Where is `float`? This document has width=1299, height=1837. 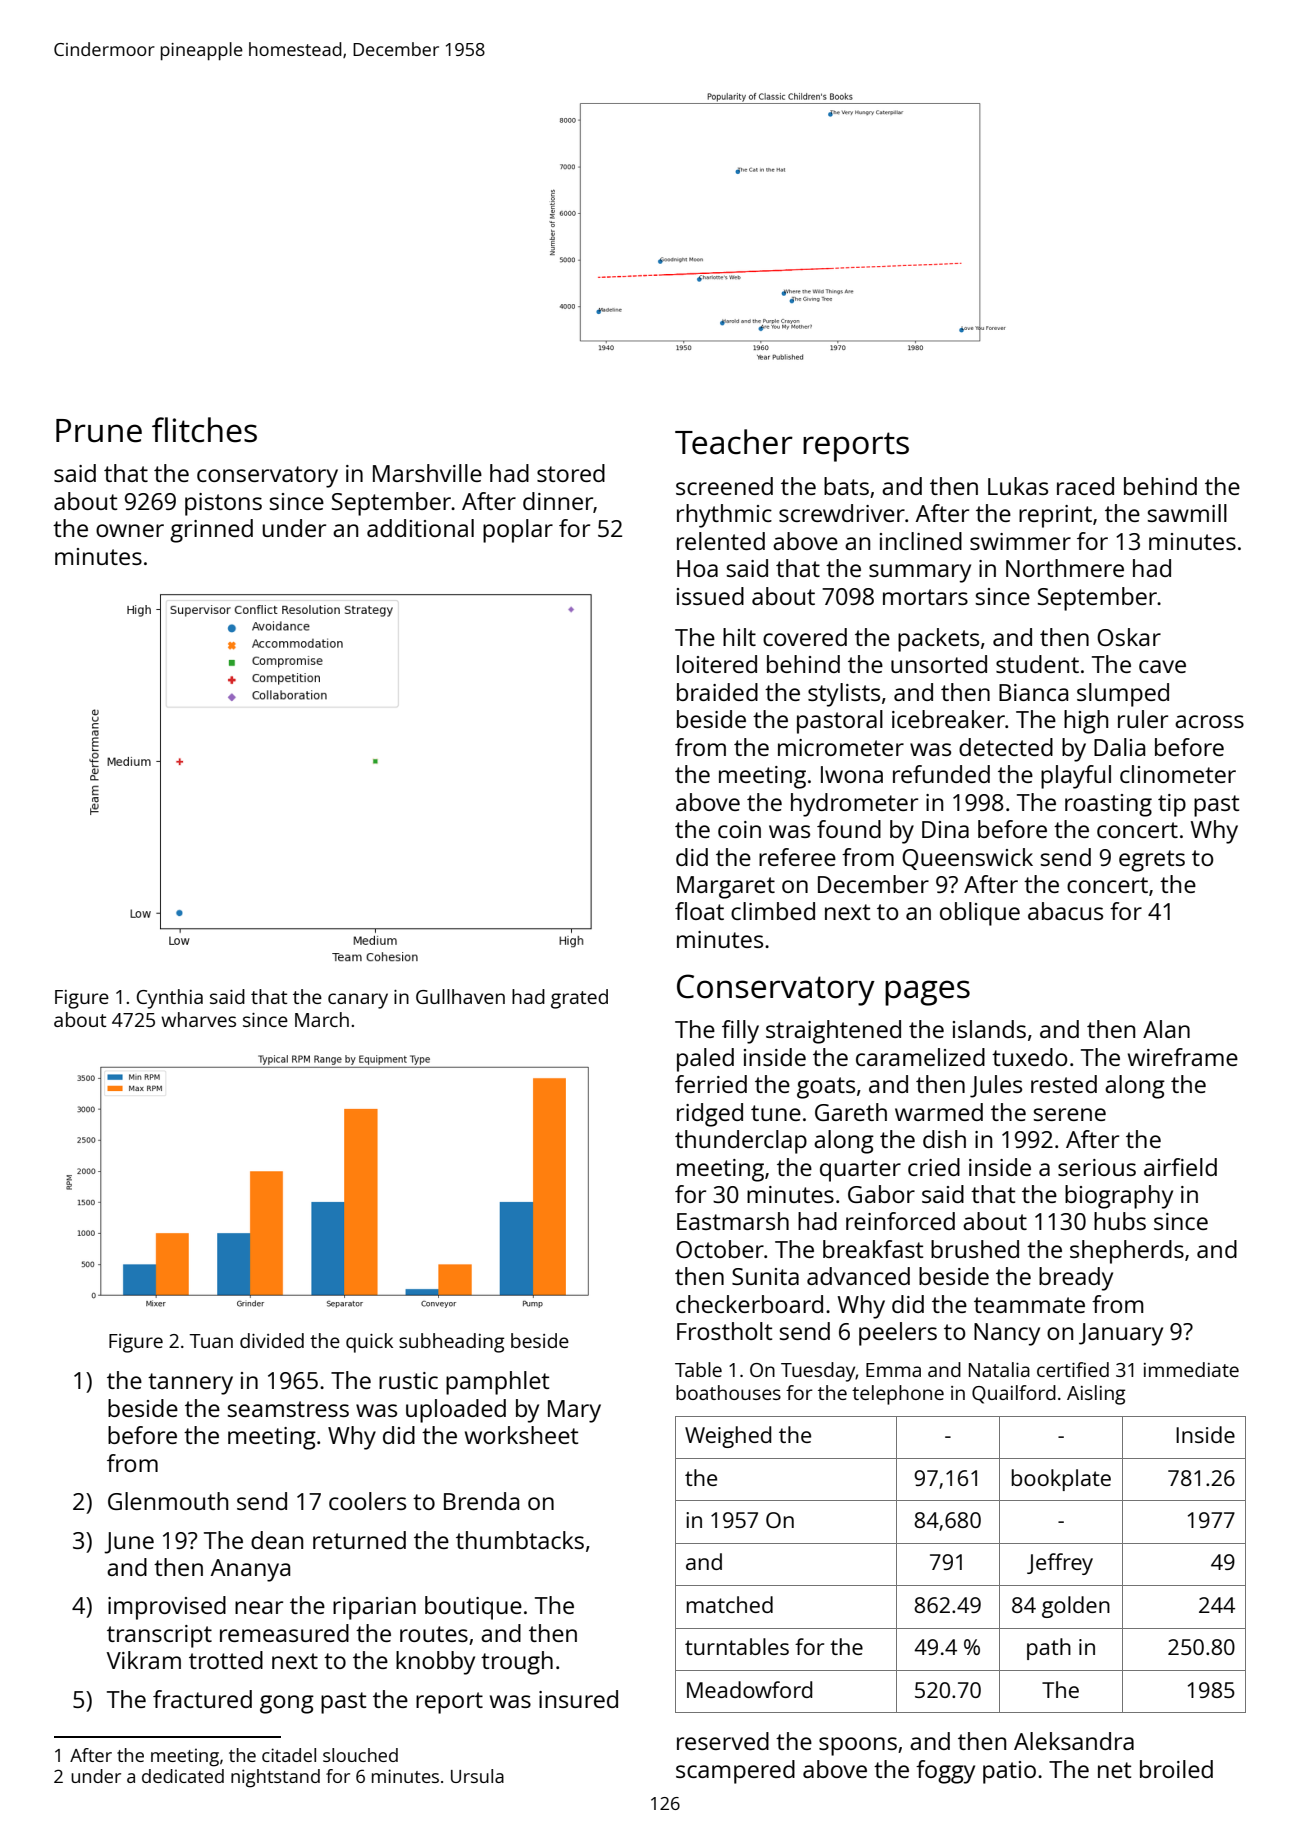
float is located at coordinates (699, 911).
